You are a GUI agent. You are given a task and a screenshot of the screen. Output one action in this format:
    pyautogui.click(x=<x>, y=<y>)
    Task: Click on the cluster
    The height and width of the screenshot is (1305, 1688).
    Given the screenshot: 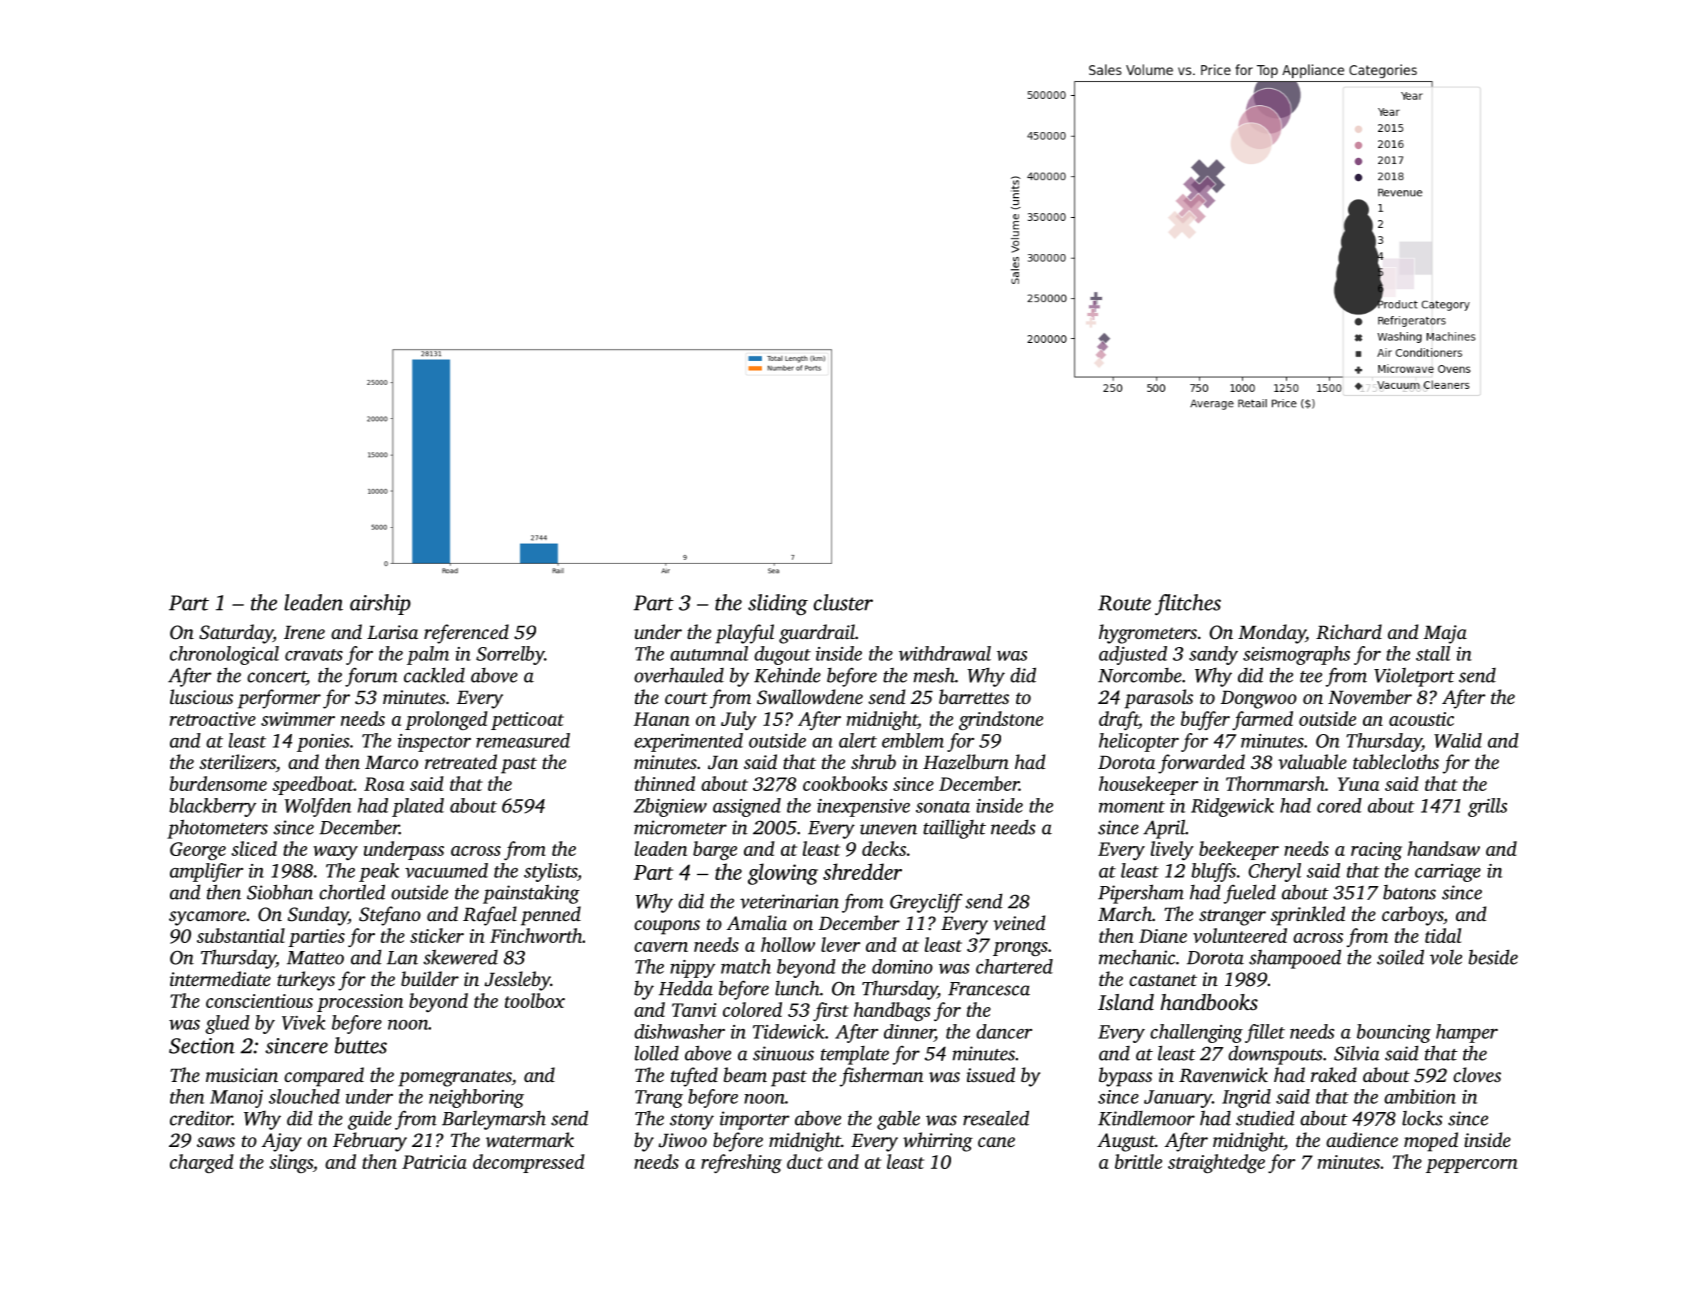 What is the action you would take?
    pyautogui.click(x=843, y=602)
